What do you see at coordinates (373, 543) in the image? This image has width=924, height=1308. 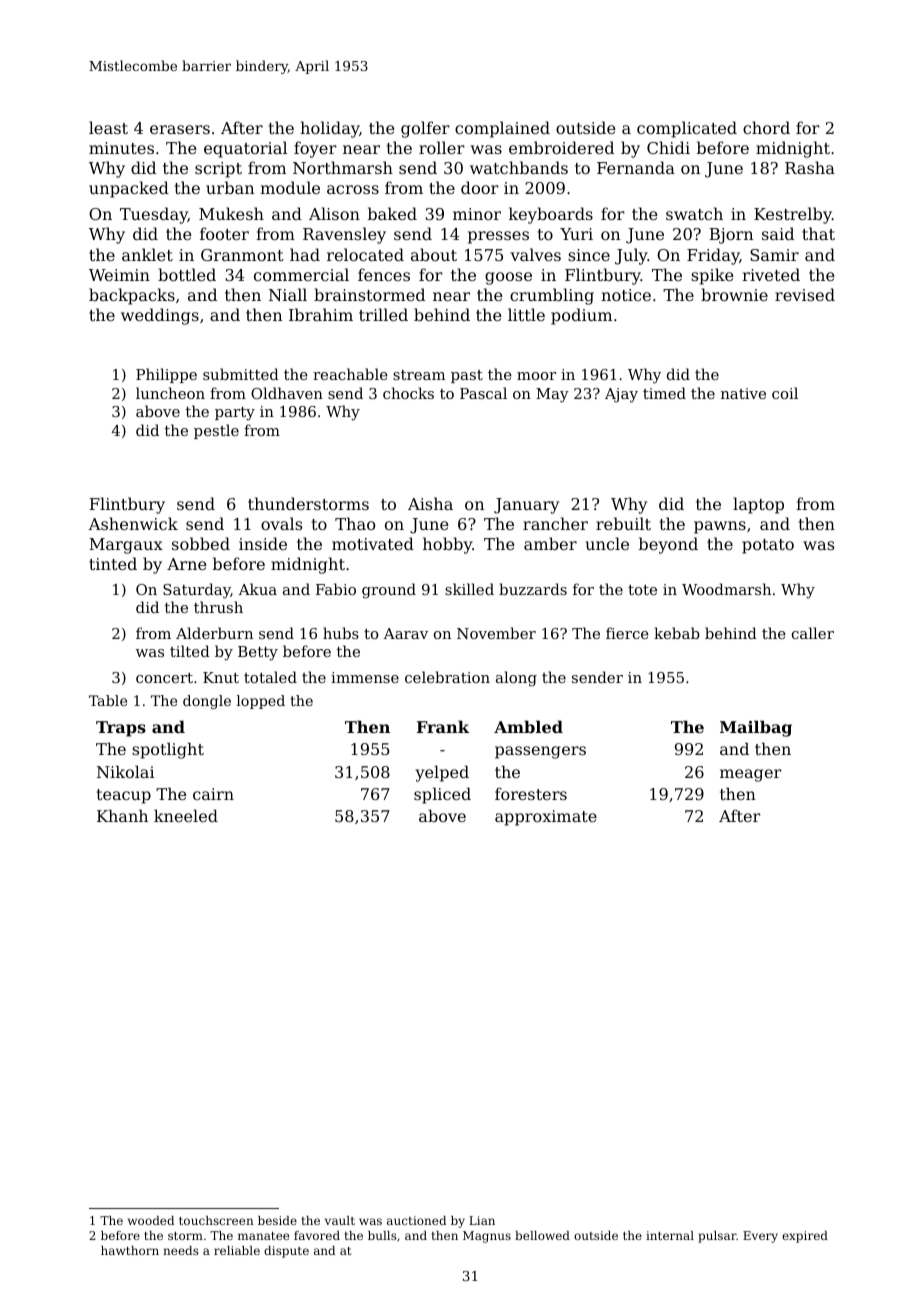 I see `motivated` at bounding box center [373, 543].
